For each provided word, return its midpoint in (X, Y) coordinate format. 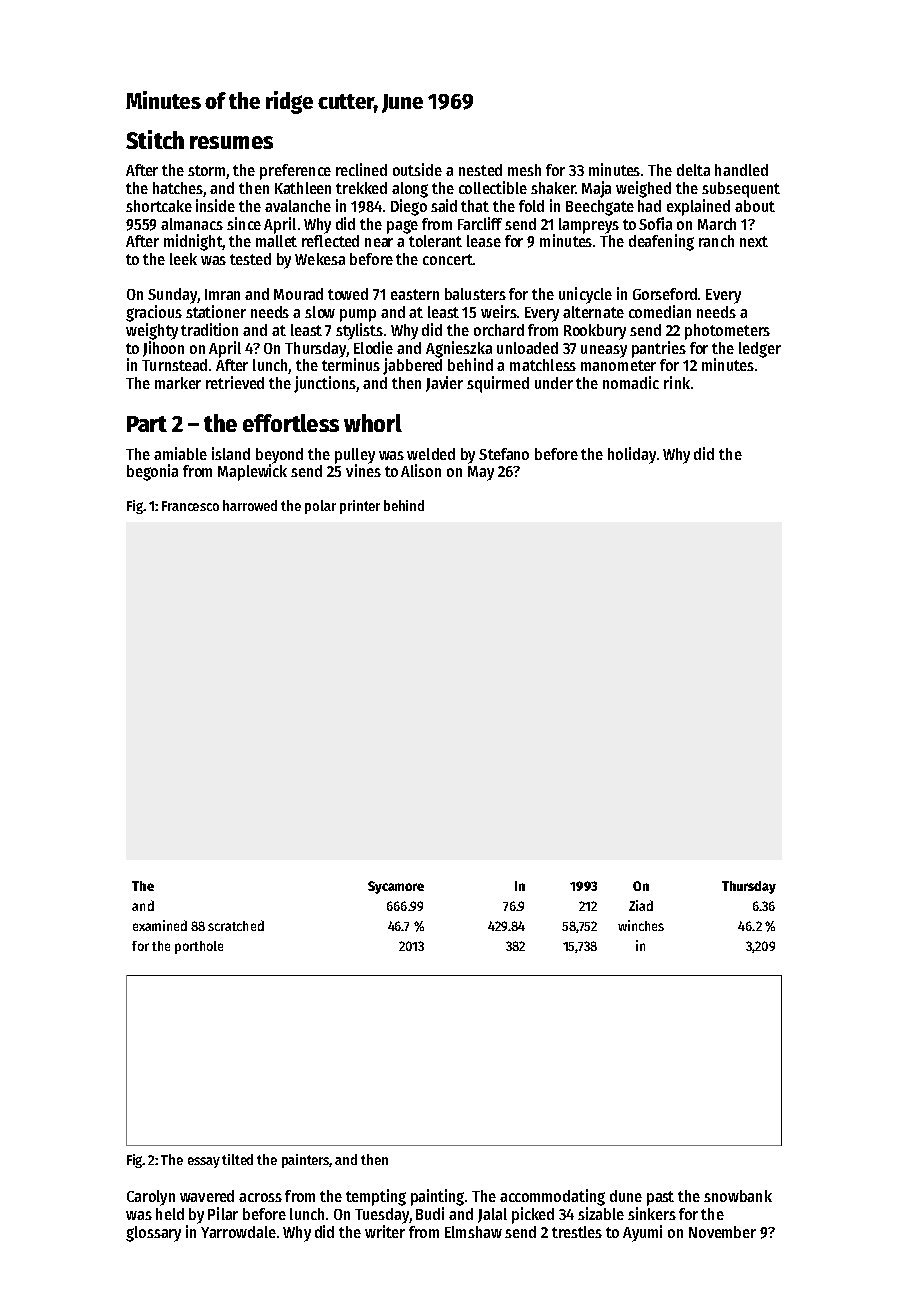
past (660, 1198)
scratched (236, 925)
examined (160, 925)
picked (533, 1215)
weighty (152, 331)
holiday (632, 455)
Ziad (641, 905)
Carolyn (151, 1198)
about (755, 206)
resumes (231, 142)
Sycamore (396, 887)
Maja (596, 189)
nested (480, 170)
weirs (499, 311)
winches (641, 925)
